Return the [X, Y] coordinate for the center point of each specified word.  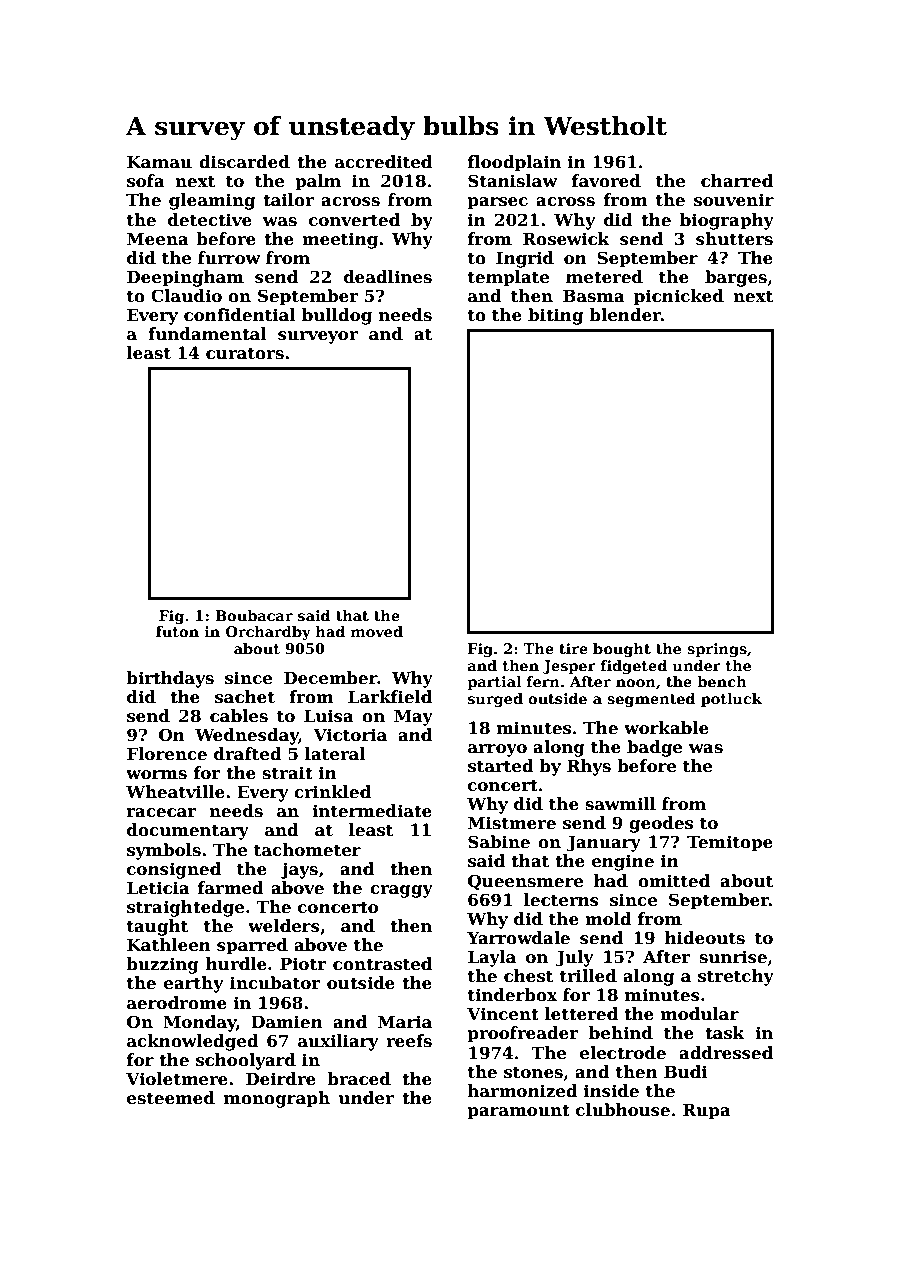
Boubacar [254, 615]
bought [622, 650]
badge [654, 748]
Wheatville [175, 792]
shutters [734, 239]
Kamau [159, 162]
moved [377, 631]
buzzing [162, 965]
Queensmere [525, 882]
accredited [383, 162]
